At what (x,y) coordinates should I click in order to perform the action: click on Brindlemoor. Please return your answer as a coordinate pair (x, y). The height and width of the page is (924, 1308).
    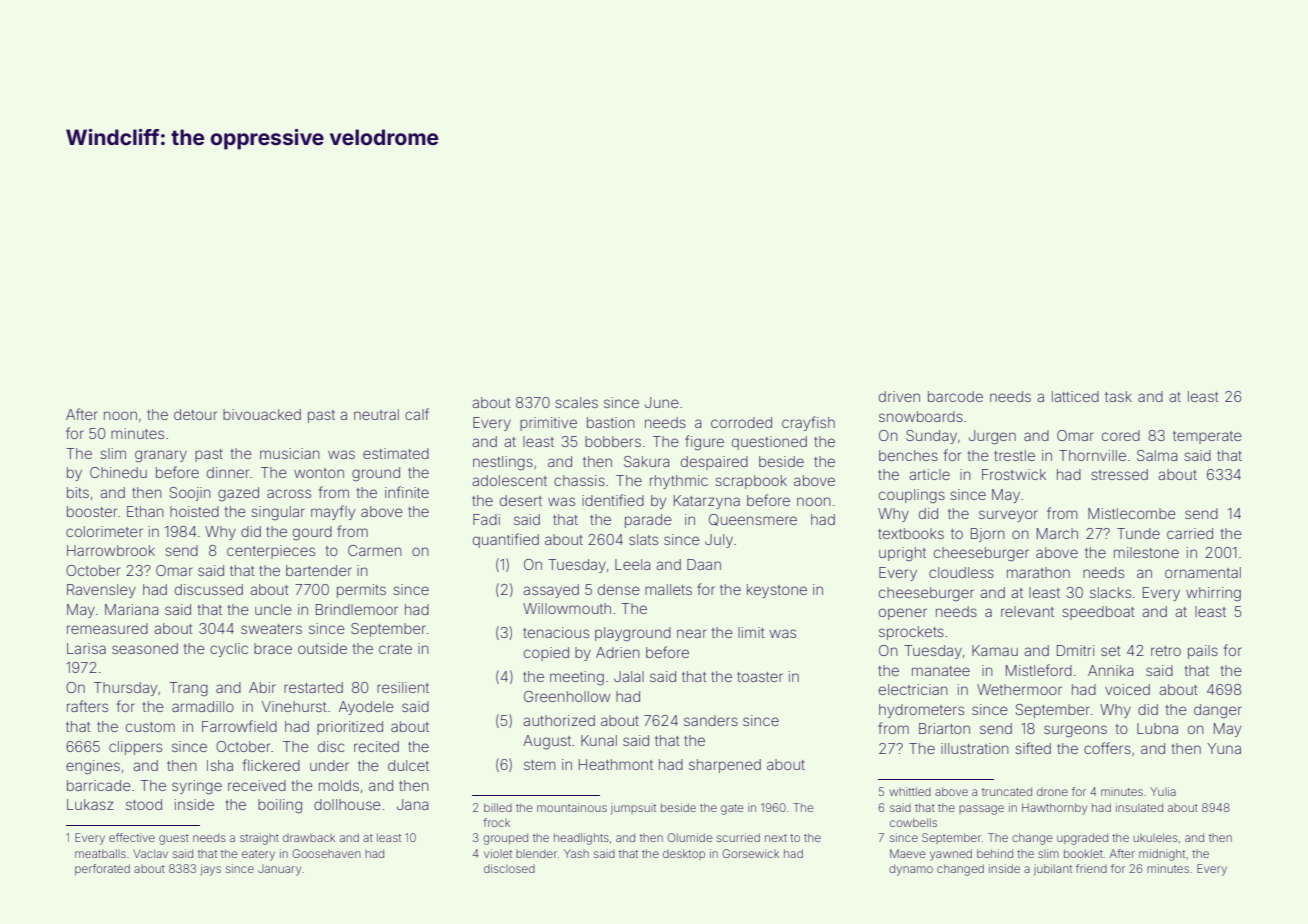
    Looking at the image, I should click on (357, 609).
